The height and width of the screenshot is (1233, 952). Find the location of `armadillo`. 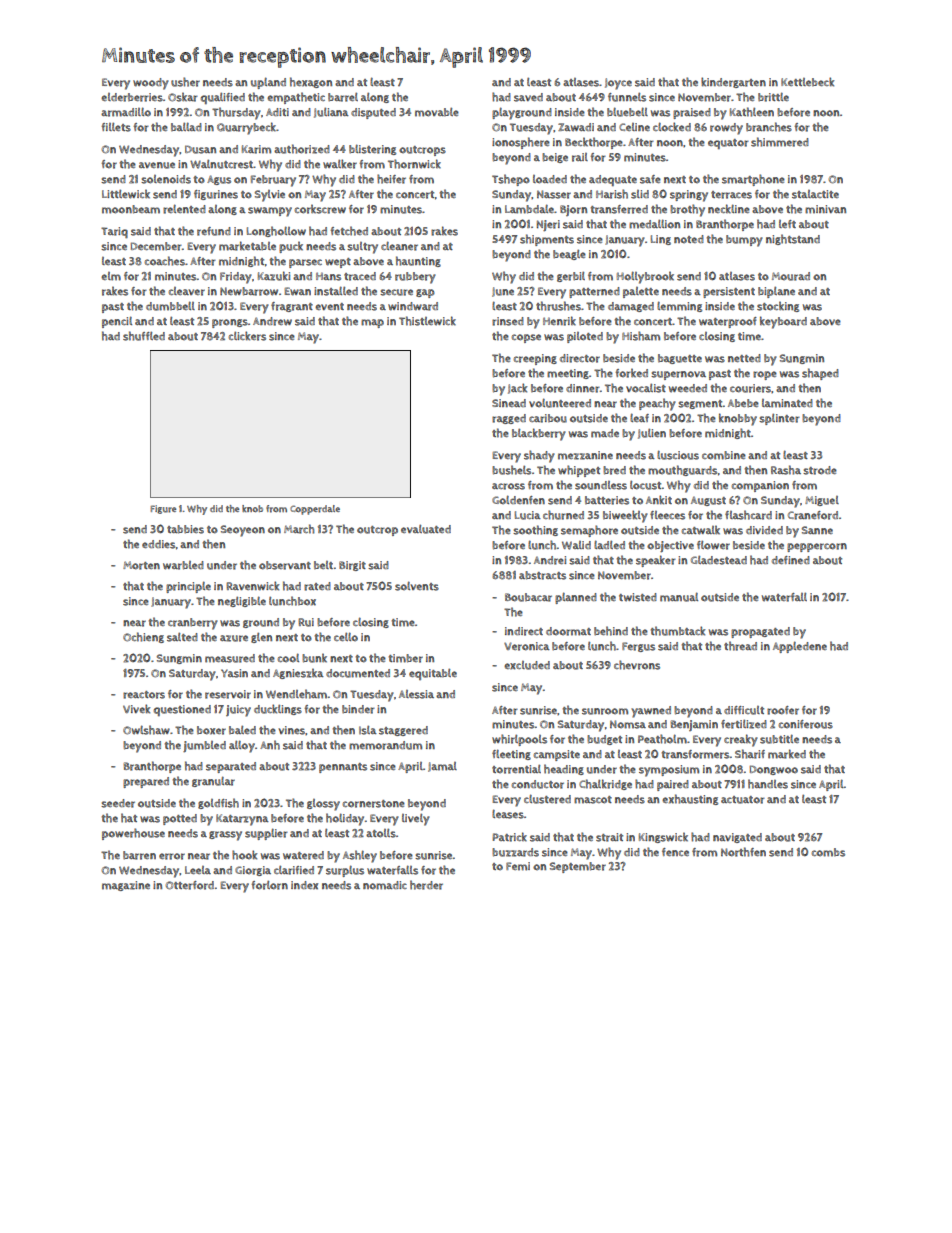

armadillo is located at coordinates (126, 112).
